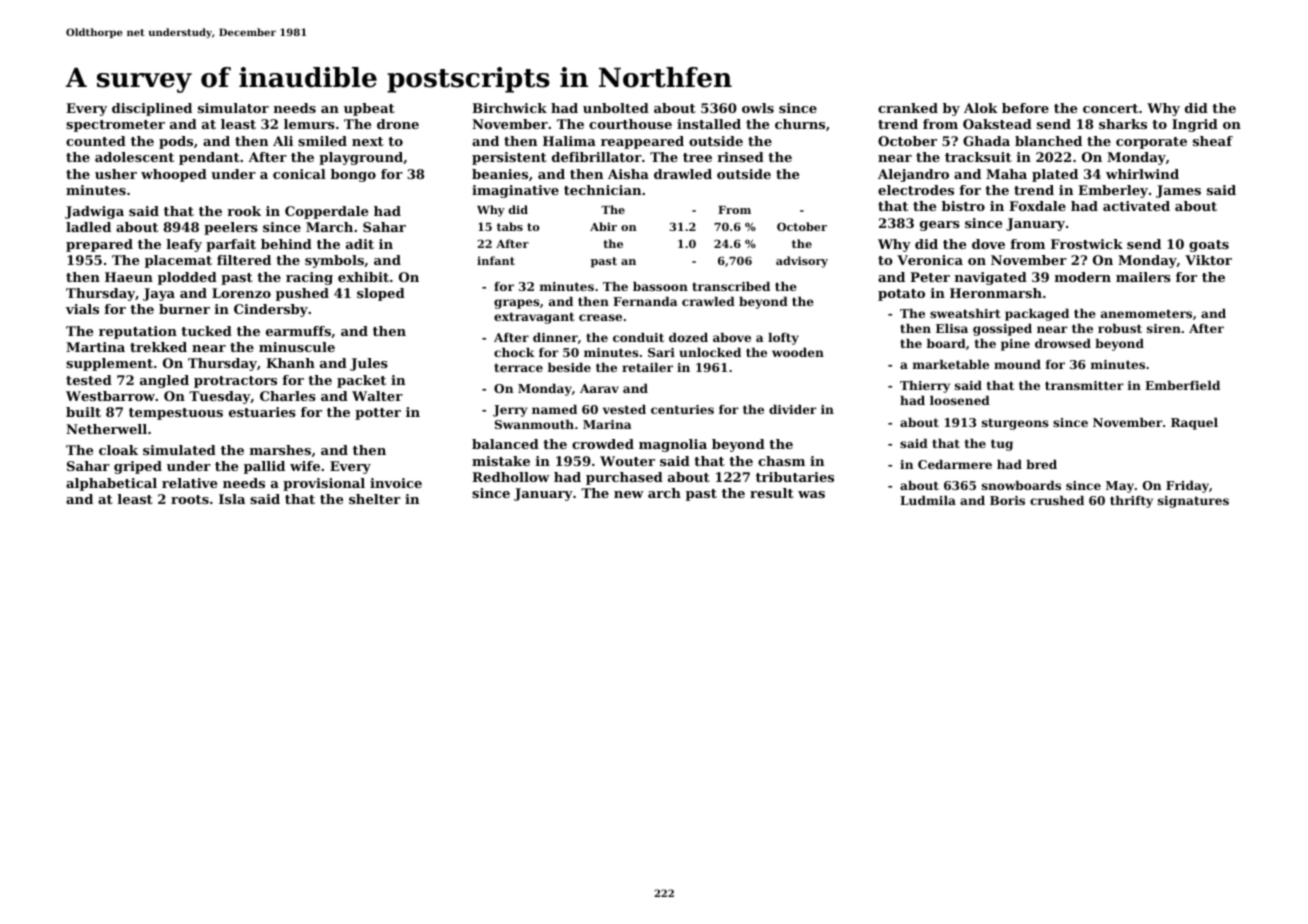 This screenshot has width=1308, height=924. I want to click on usher, so click(116, 174).
